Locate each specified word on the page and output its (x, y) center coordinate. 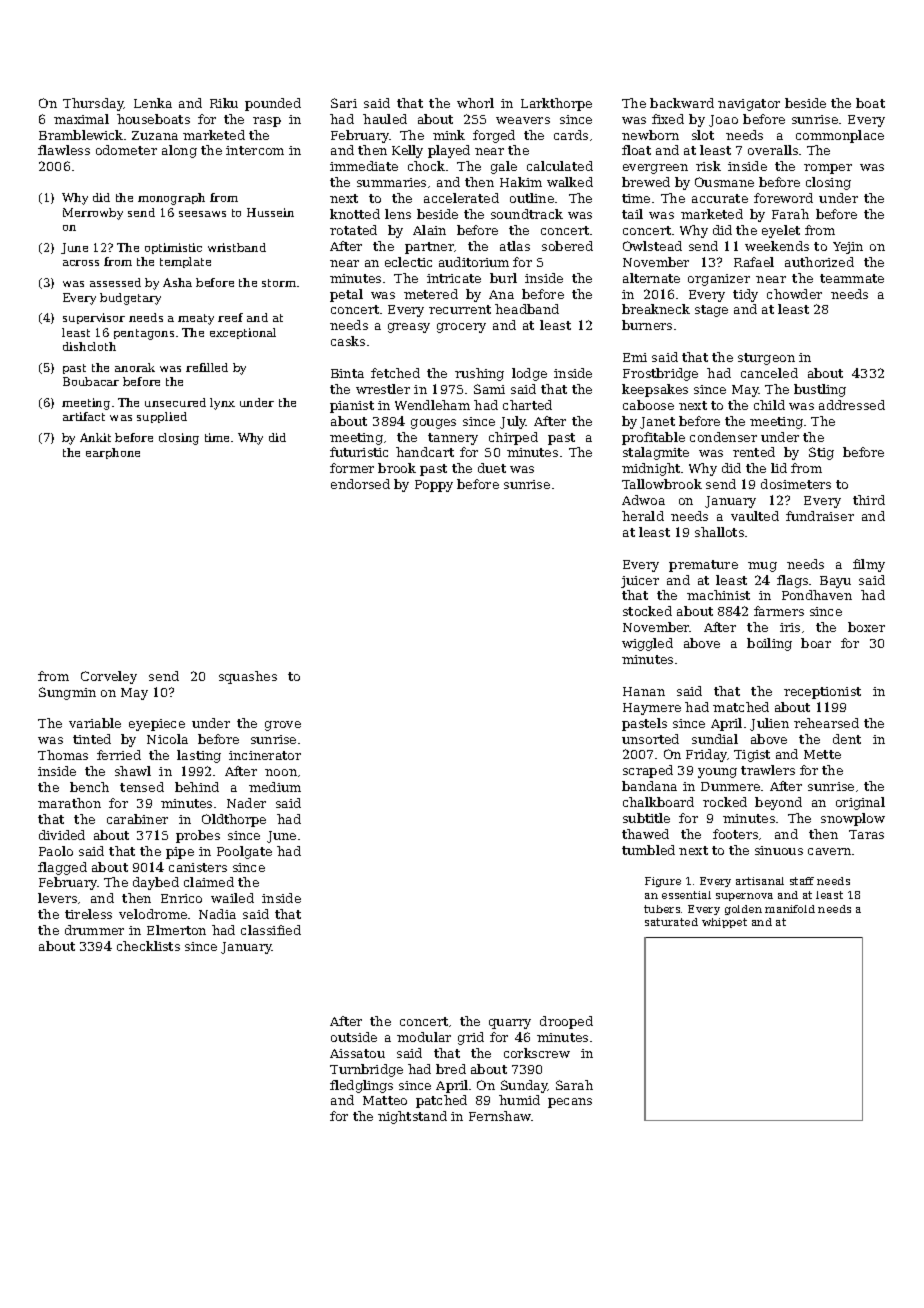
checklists (148, 946)
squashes (248, 677)
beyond (778, 803)
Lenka (153, 103)
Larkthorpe (556, 104)
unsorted (650, 739)
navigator (749, 105)
